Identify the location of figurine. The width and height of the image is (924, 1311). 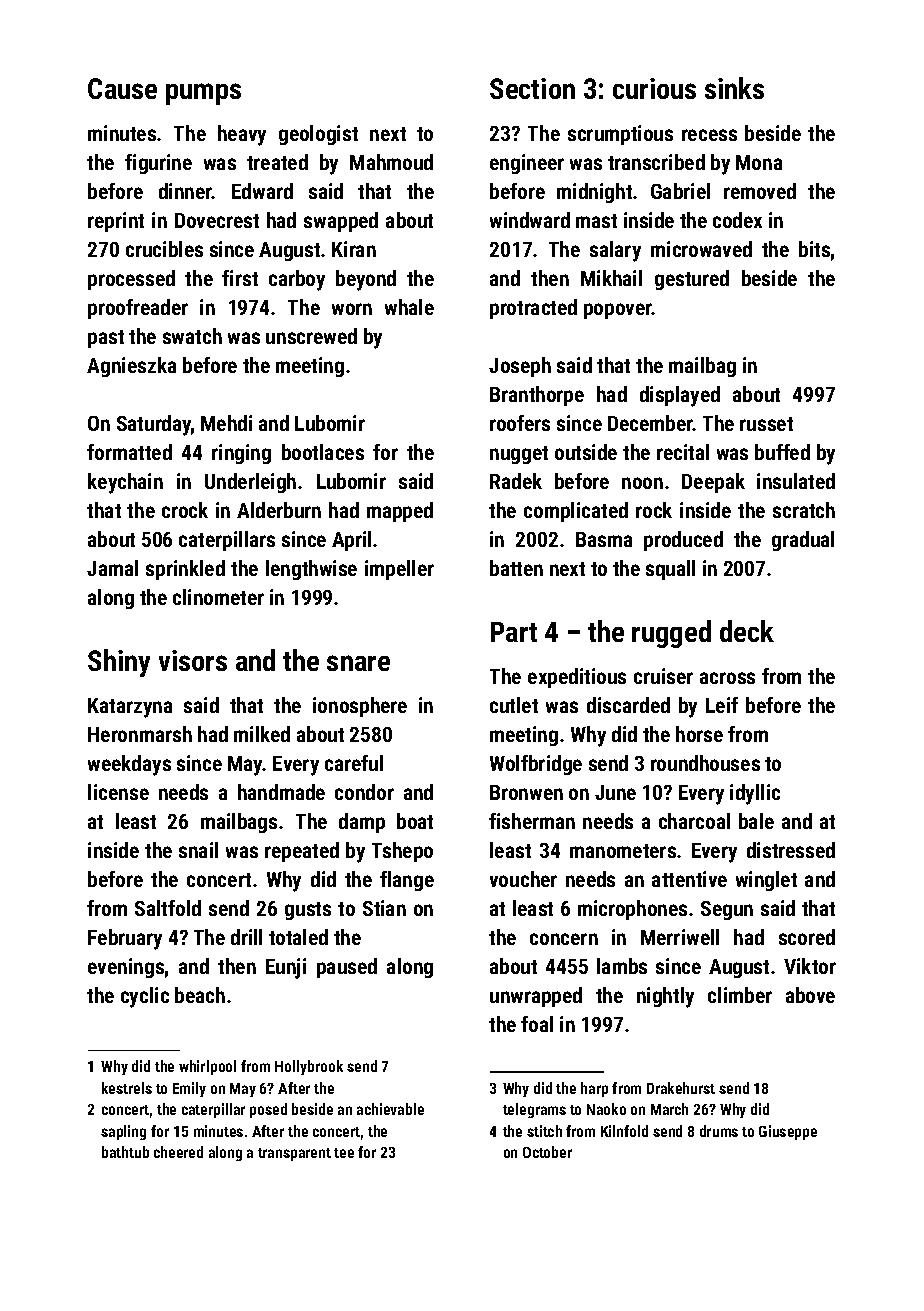
(158, 164).
